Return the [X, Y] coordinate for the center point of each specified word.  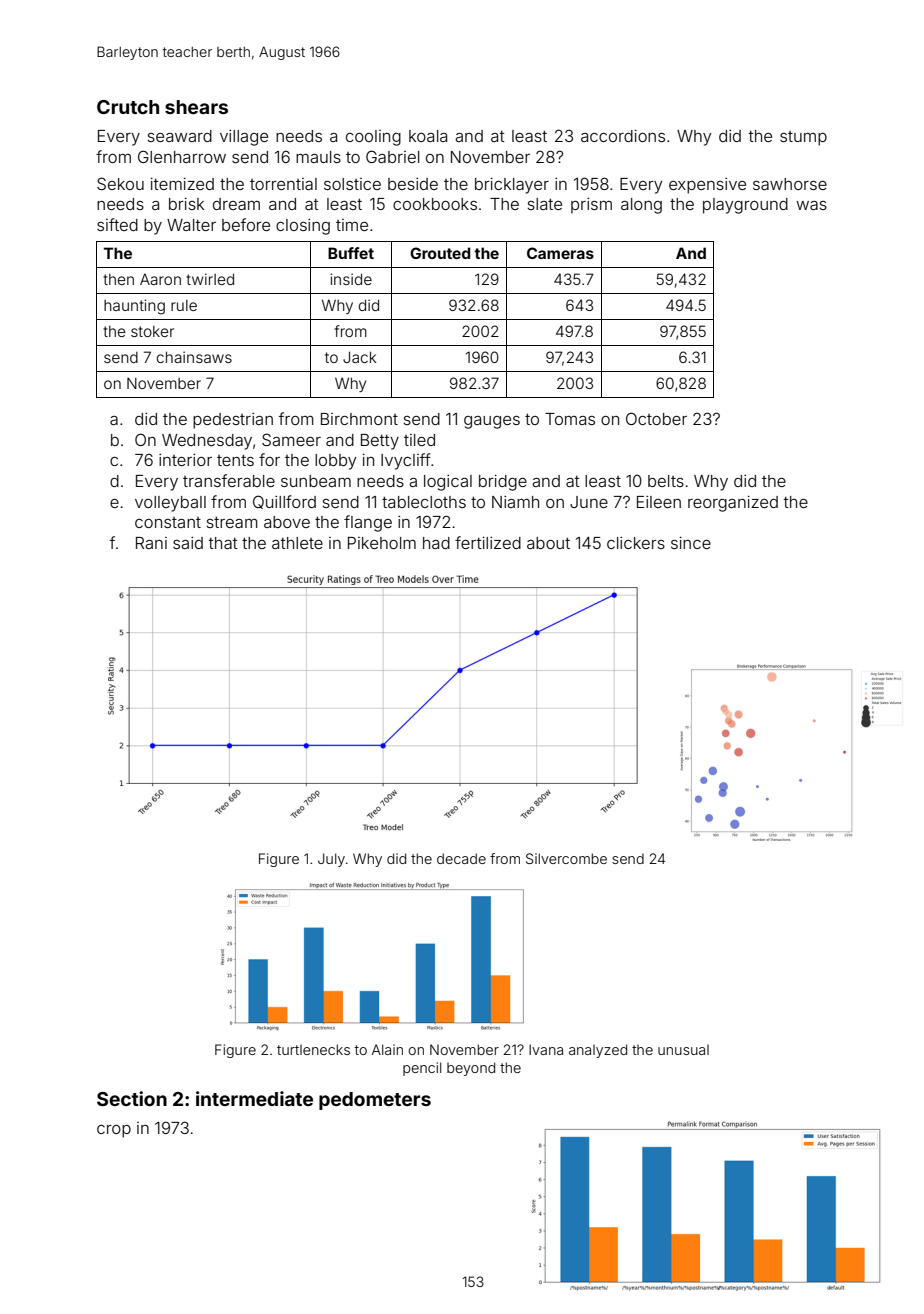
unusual [683, 1050]
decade [461, 858]
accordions [623, 136]
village [244, 138]
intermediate [254, 1098]
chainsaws [194, 357]
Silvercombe [566, 858]
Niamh [515, 502]
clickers [636, 543]
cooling [373, 138]
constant [168, 522]
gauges [492, 422]
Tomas [570, 419]
